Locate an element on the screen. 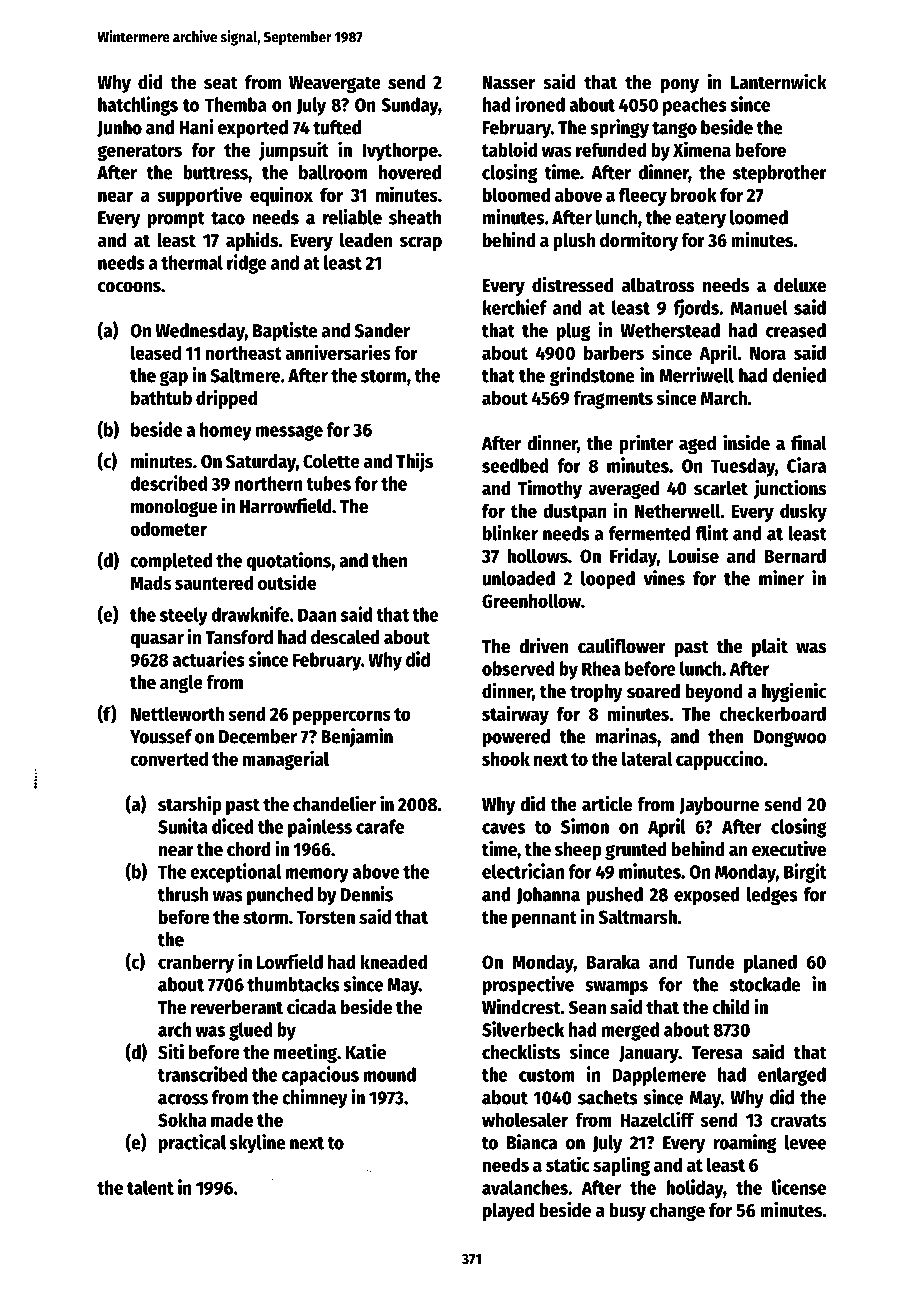 The height and width of the screenshot is (1308, 924). quasar is located at coordinates (157, 641).
